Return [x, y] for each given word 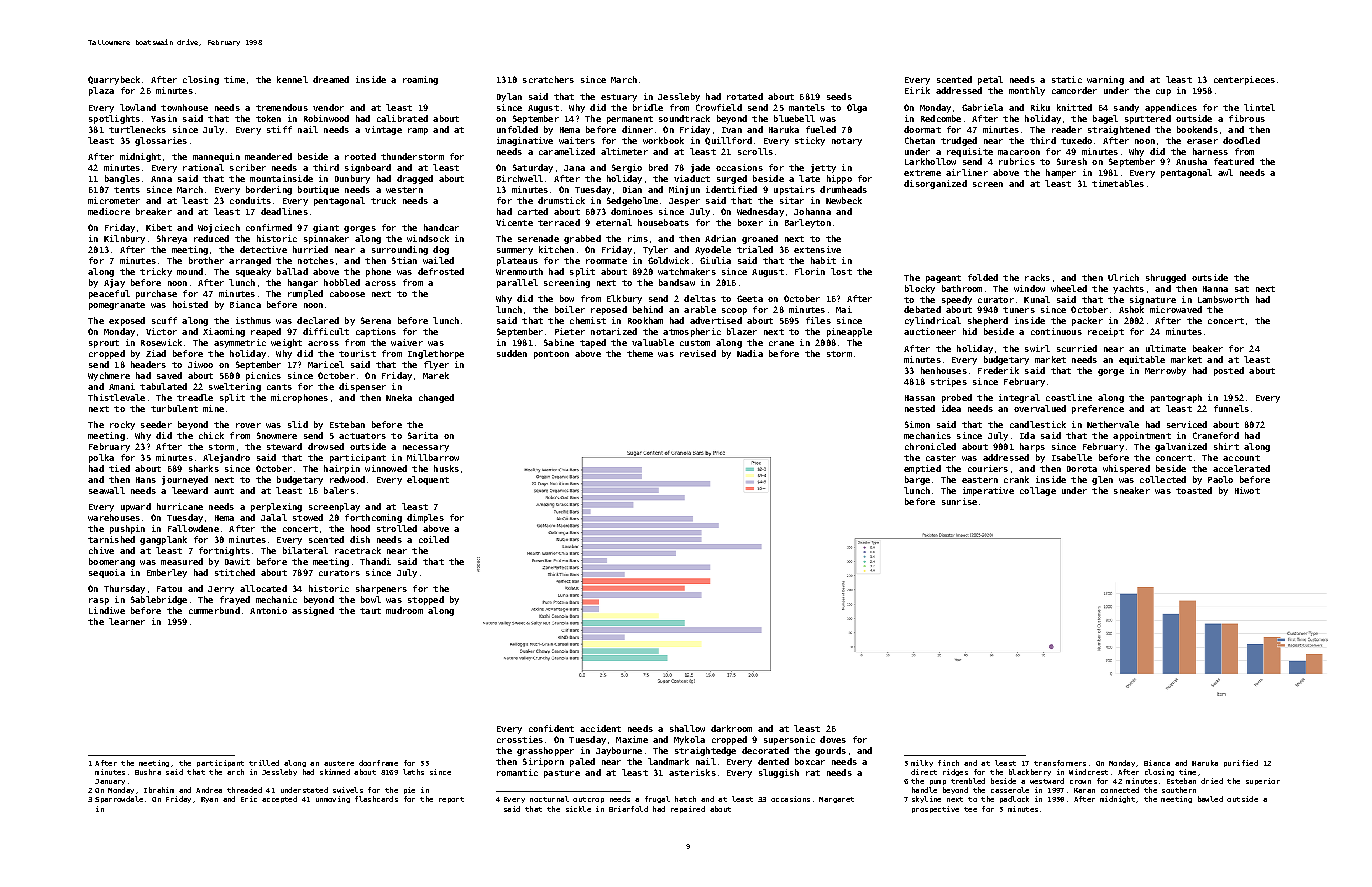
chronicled [930, 446]
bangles [122, 179]
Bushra [148, 772]
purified [1241, 763]
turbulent [174, 408]
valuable [653, 342]
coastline [1069, 397]
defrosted [441, 271]
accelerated [1241, 468]
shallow [687, 728]
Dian [632, 189]
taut [370, 611]
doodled [1241, 140]
